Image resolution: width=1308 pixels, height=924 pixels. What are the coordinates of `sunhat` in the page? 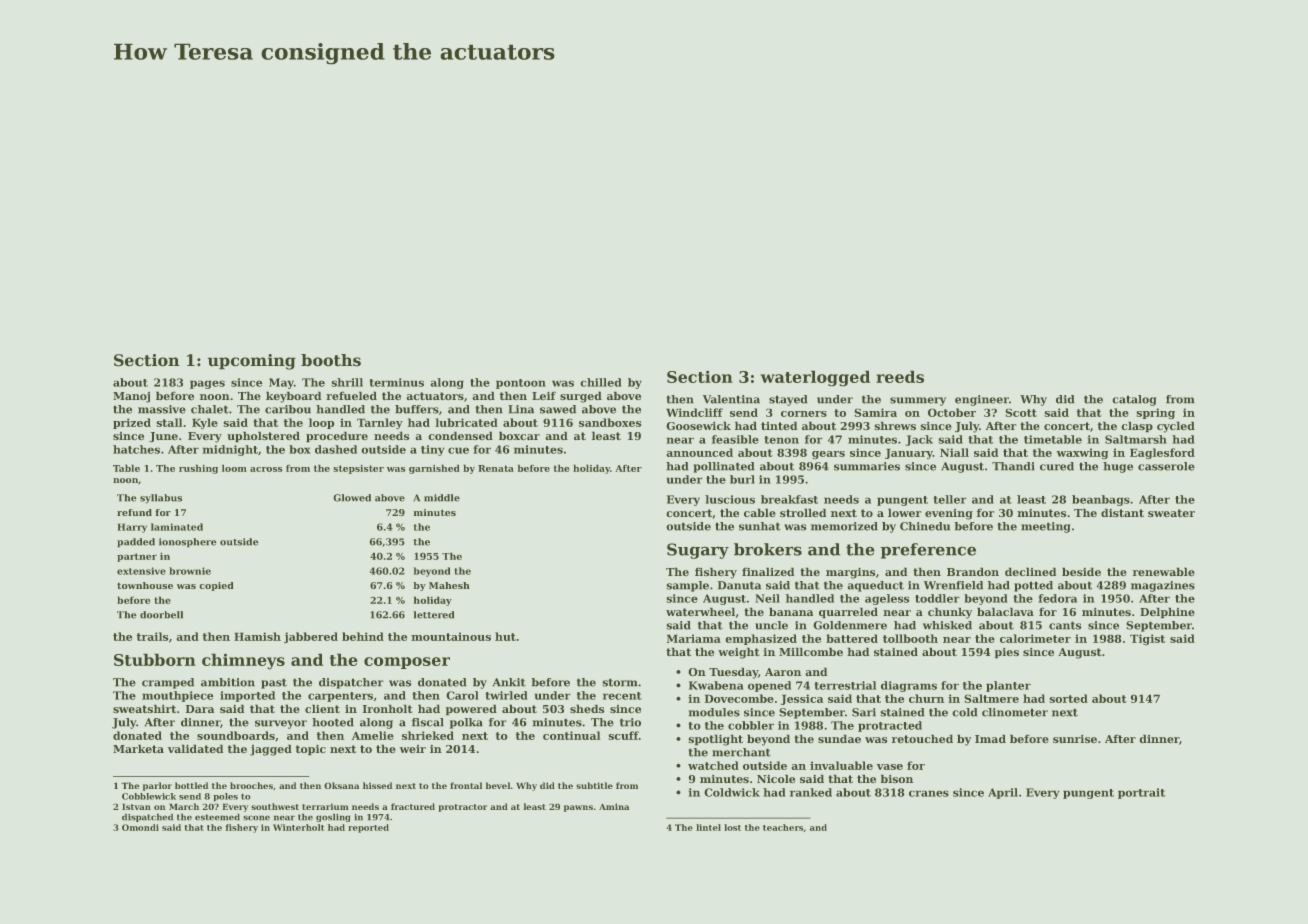 It's located at (760, 526).
